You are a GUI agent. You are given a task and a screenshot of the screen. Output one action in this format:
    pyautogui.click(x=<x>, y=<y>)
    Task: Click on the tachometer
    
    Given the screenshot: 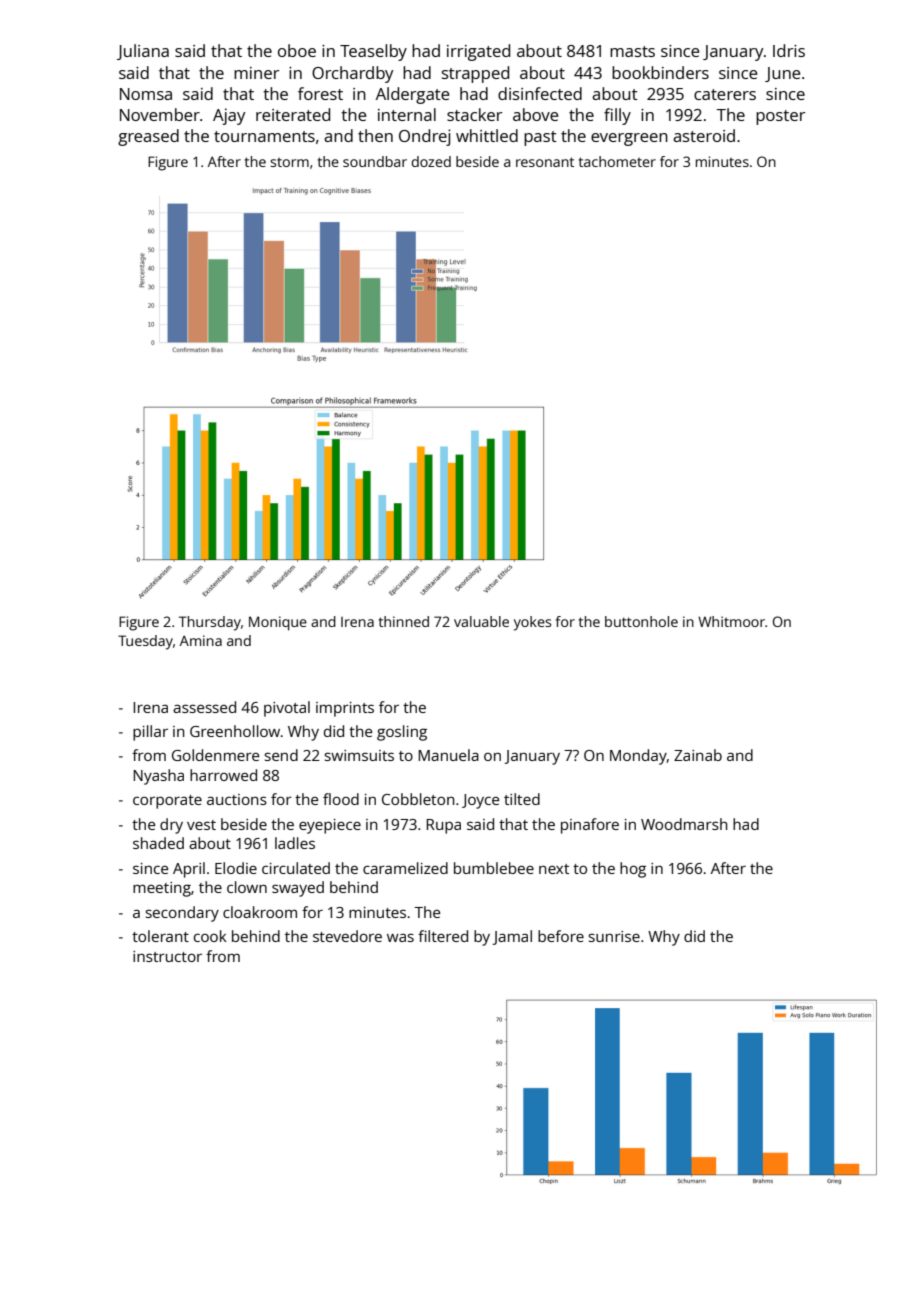 What is the action you would take?
    pyautogui.click(x=617, y=161)
